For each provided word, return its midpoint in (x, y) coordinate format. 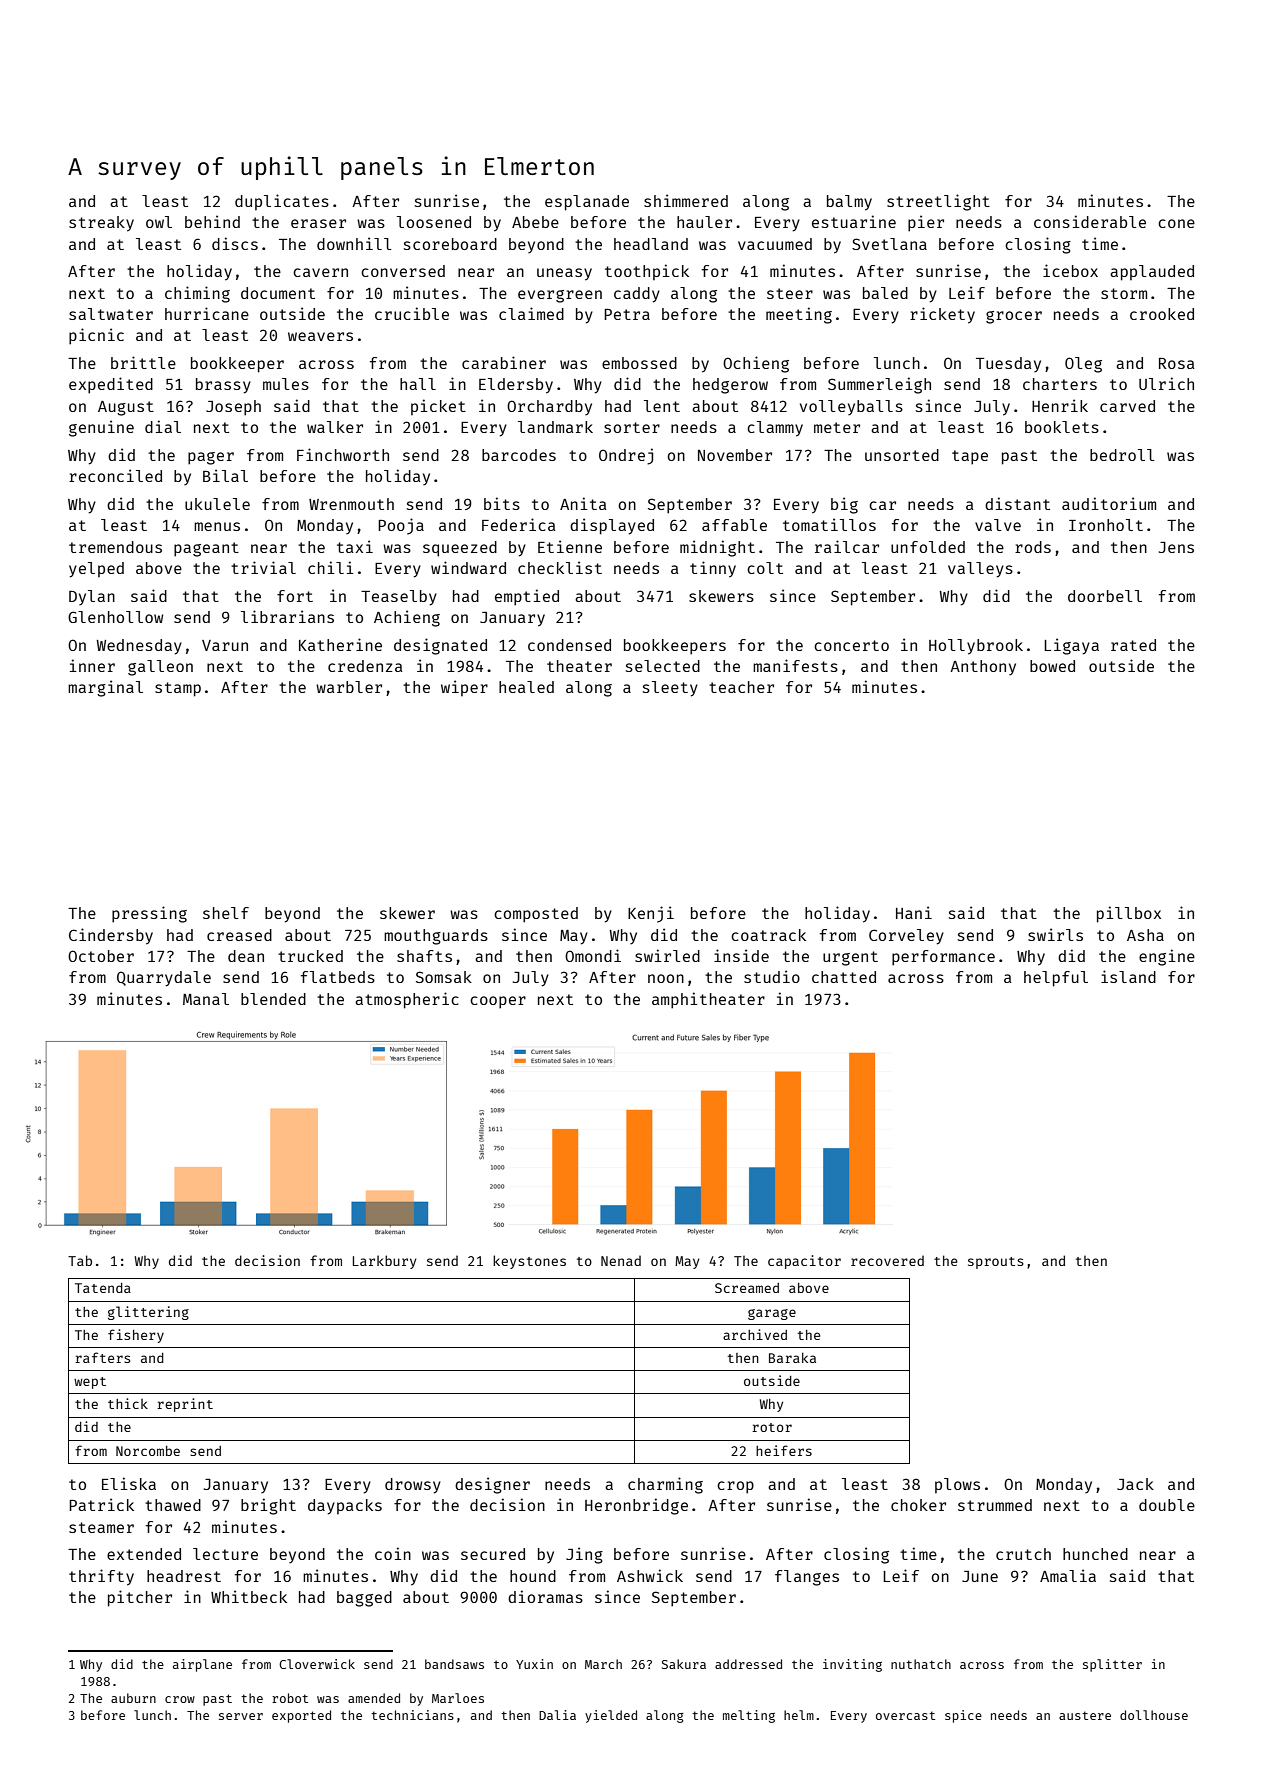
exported (301, 1716)
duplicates (282, 202)
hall (418, 384)
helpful (1056, 979)
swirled (667, 955)
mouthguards (436, 937)
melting (749, 1716)
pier (926, 223)
